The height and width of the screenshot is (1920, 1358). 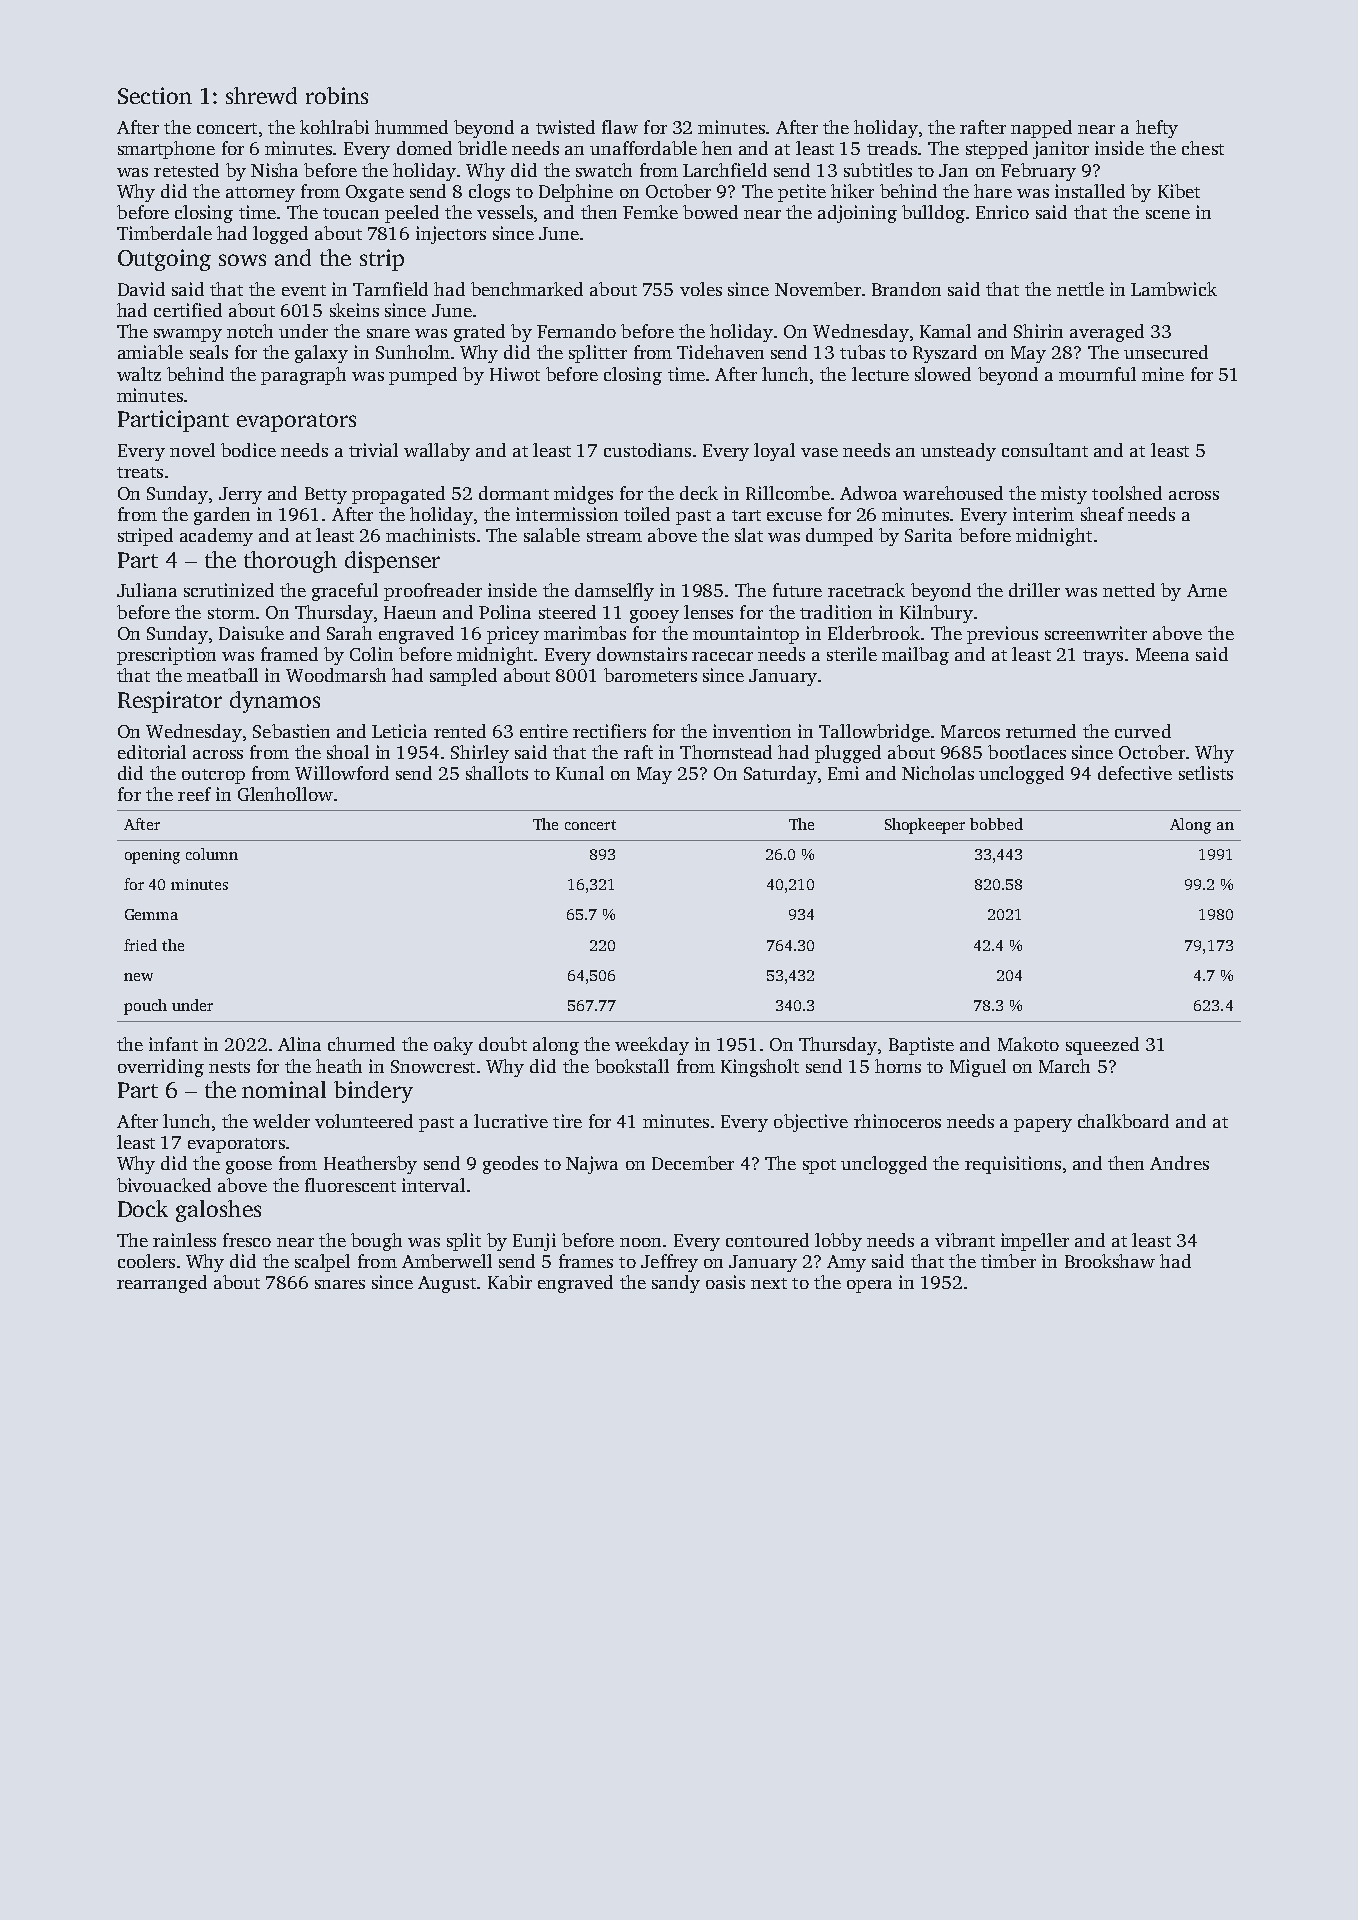 What do you see at coordinates (242, 260) in the screenshot?
I see `sows` at bounding box center [242, 260].
